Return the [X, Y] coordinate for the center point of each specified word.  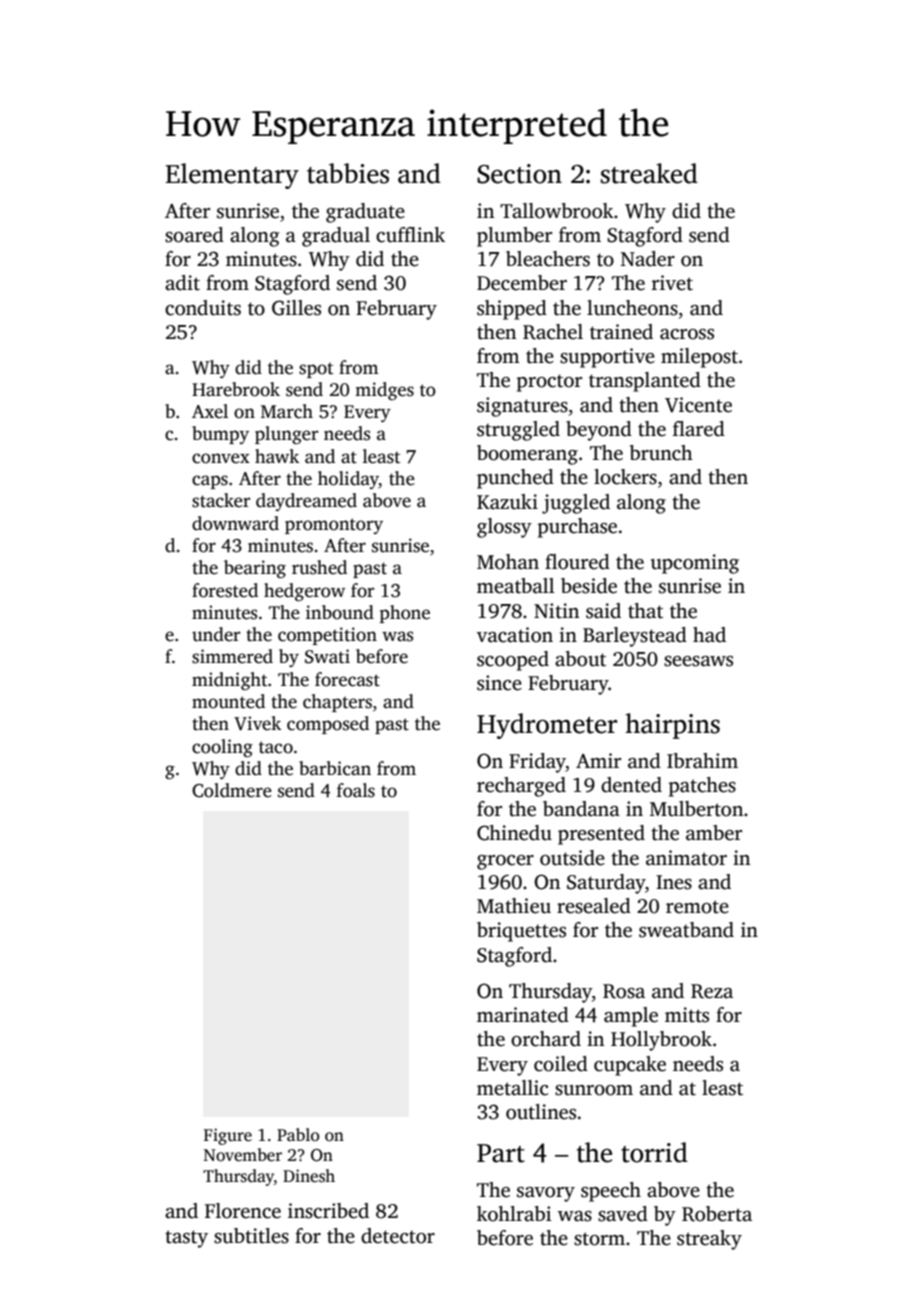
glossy [504, 528]
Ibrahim [702, 761]
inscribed [328, 1211]
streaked [649, 173]
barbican [335, 768]
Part [501, 1153]
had [709, 635]
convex [221, 458]
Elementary [232, 176]
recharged [521, 787]
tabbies [348, 173]
